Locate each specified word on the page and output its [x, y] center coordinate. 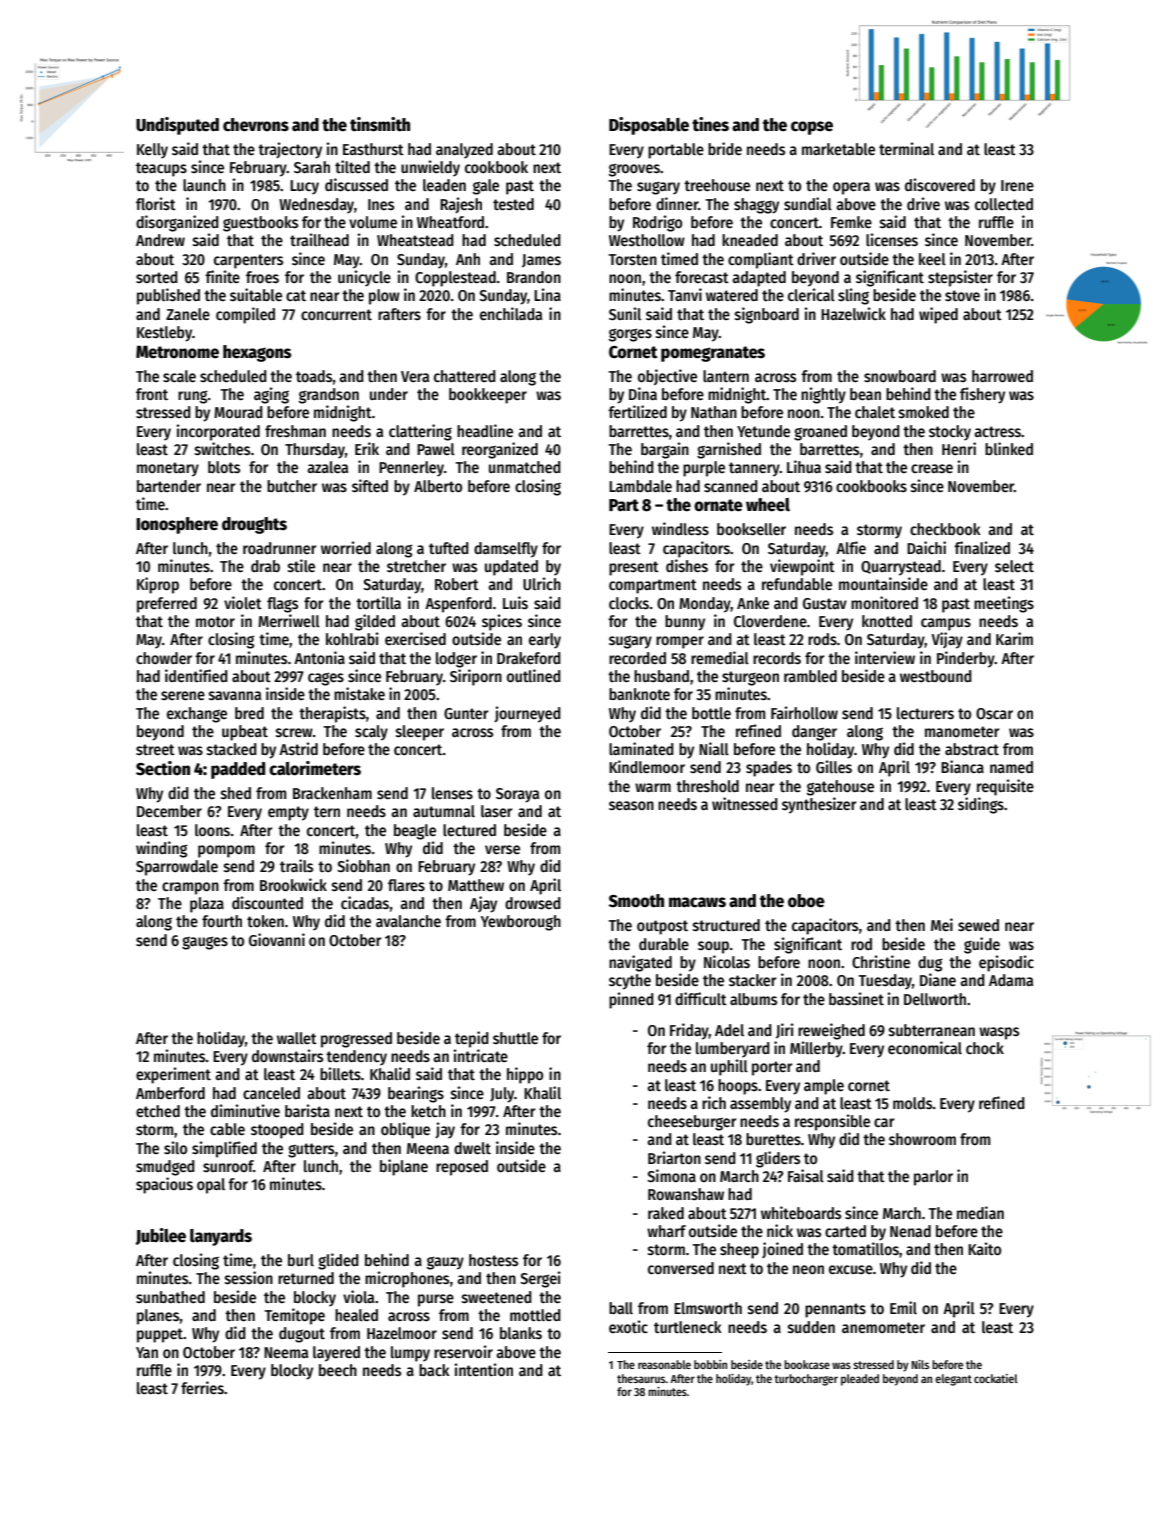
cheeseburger [692, 1123]
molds [913, 1103]
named [1011, 767]
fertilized [637, 411]
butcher [292, 486]
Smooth [636, 901]
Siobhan [363, 865]
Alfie [851, 547]
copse [812, 128]
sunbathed [170, 1297]
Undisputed [177, 126]
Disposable [649, 126]
